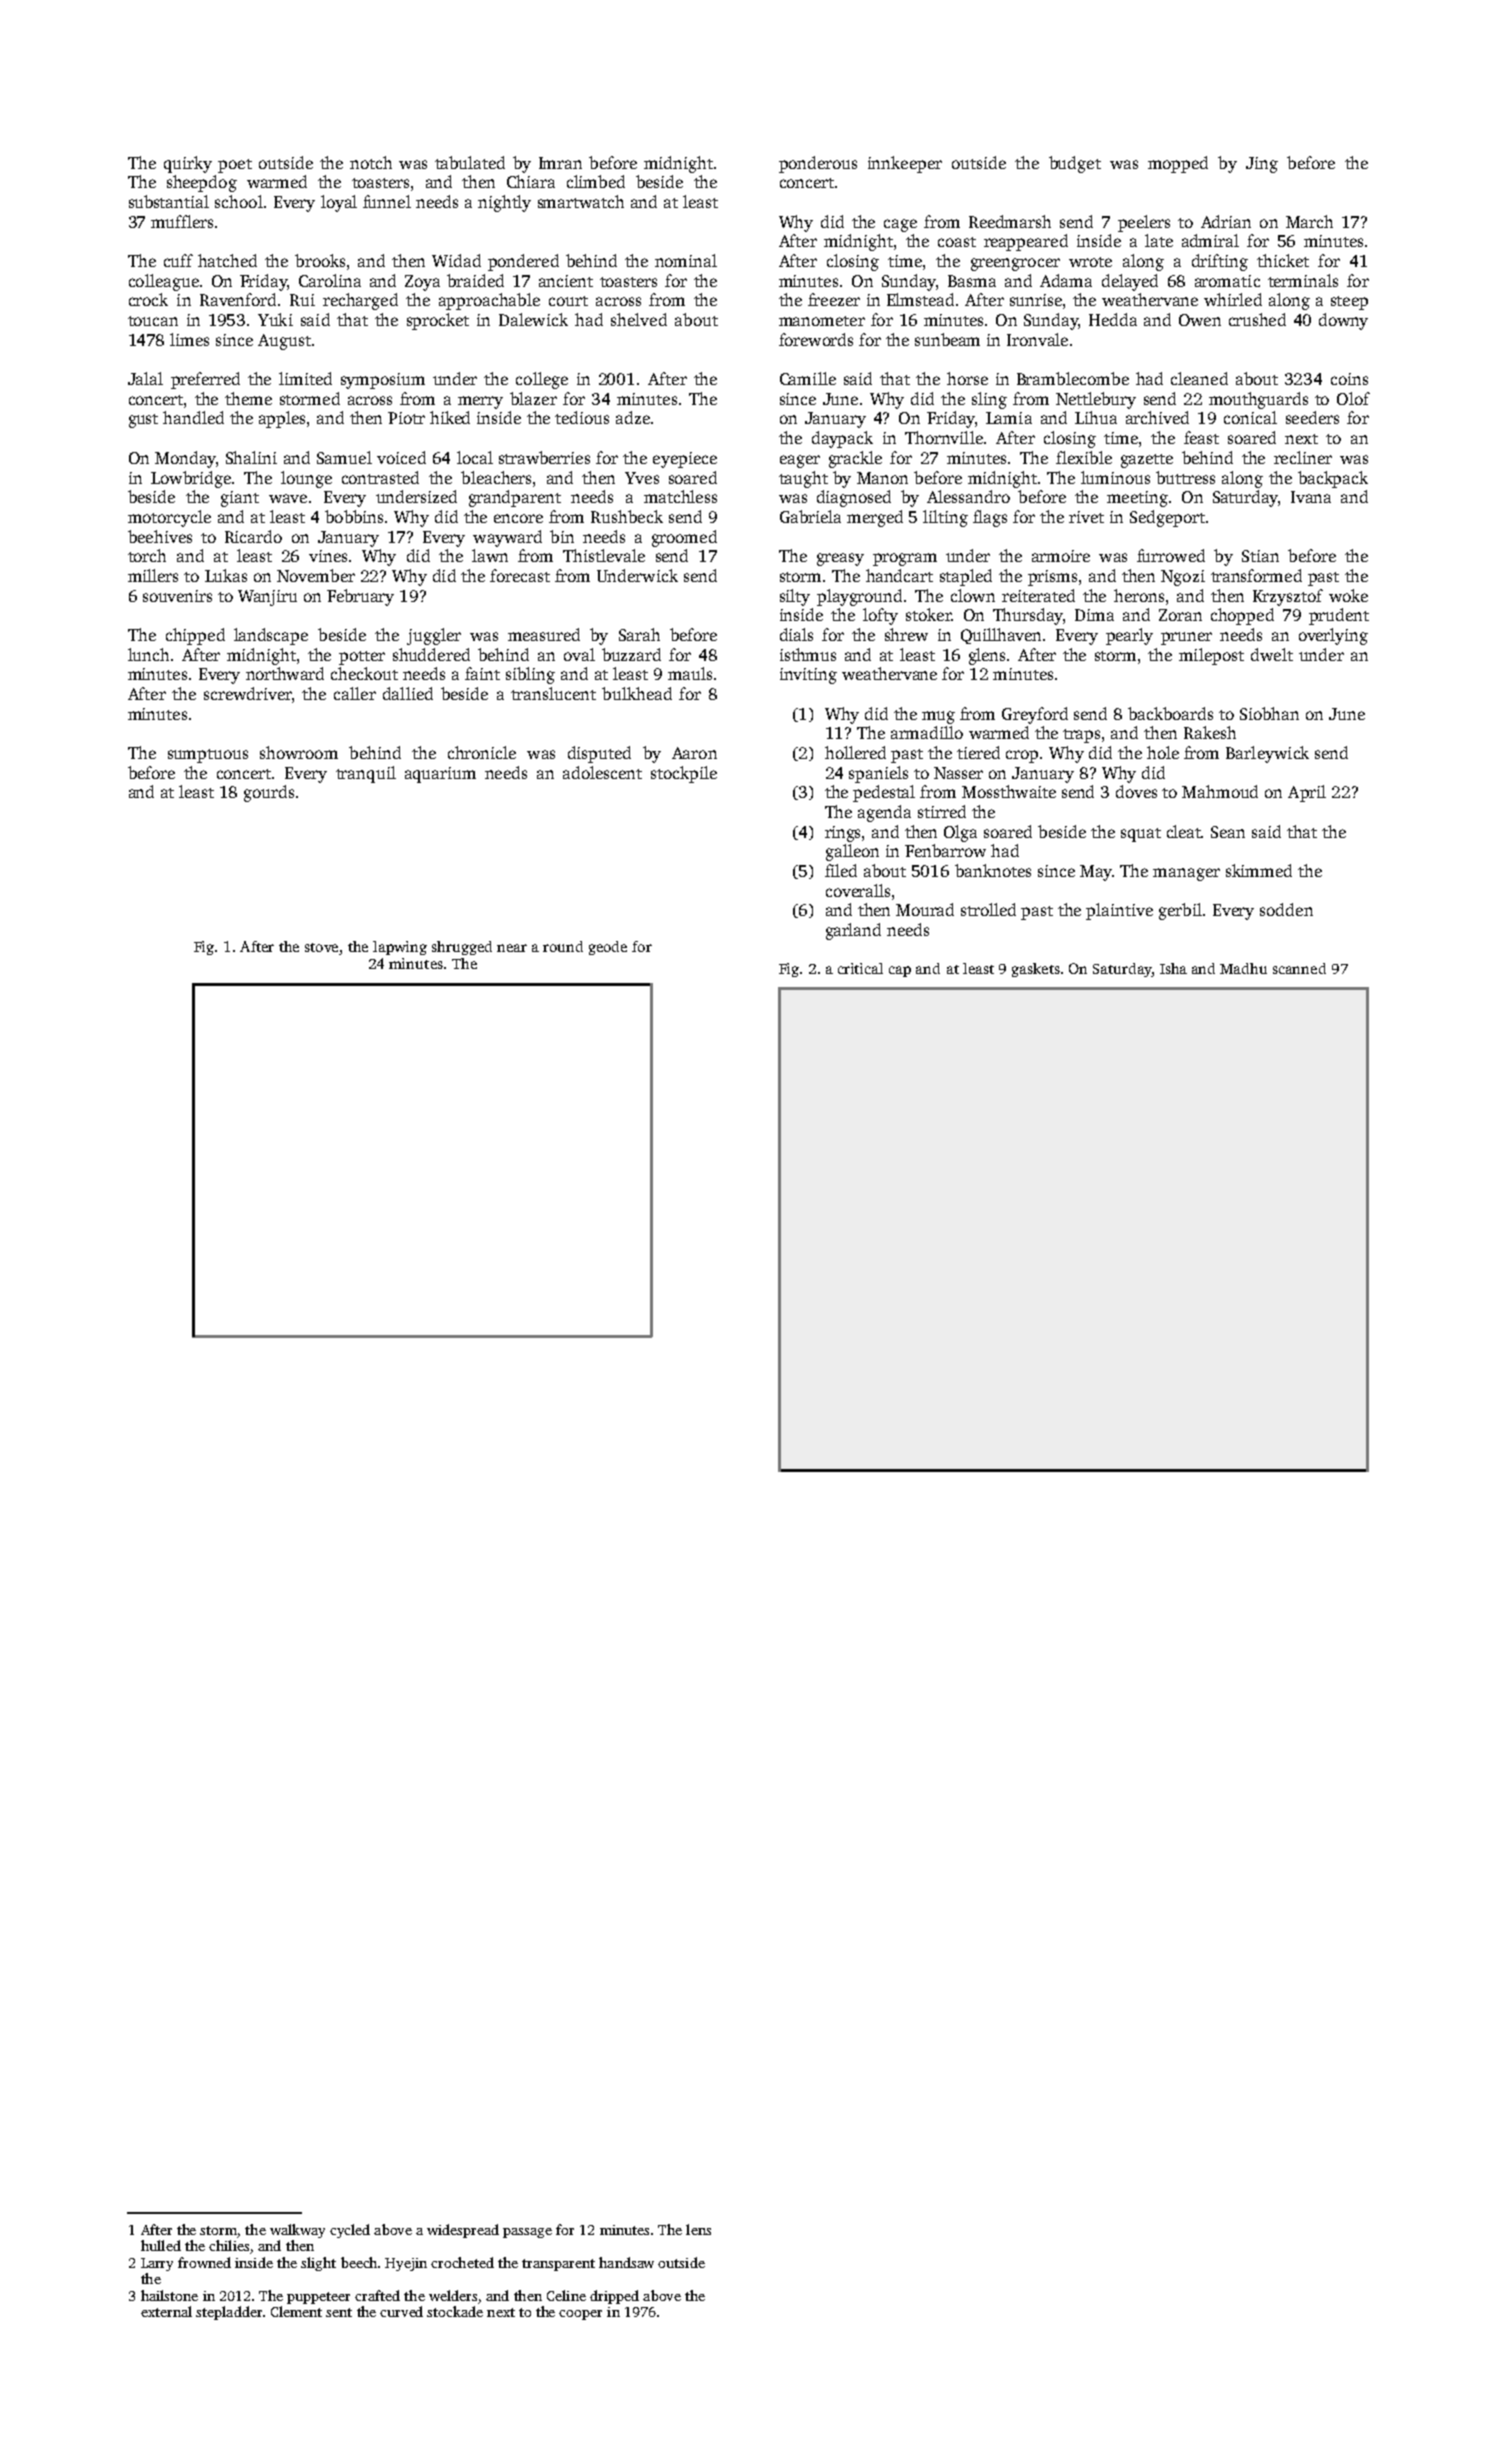 This screenshot has width=1496, height=2464. I want to click on shrugged, so click(462, 948).
